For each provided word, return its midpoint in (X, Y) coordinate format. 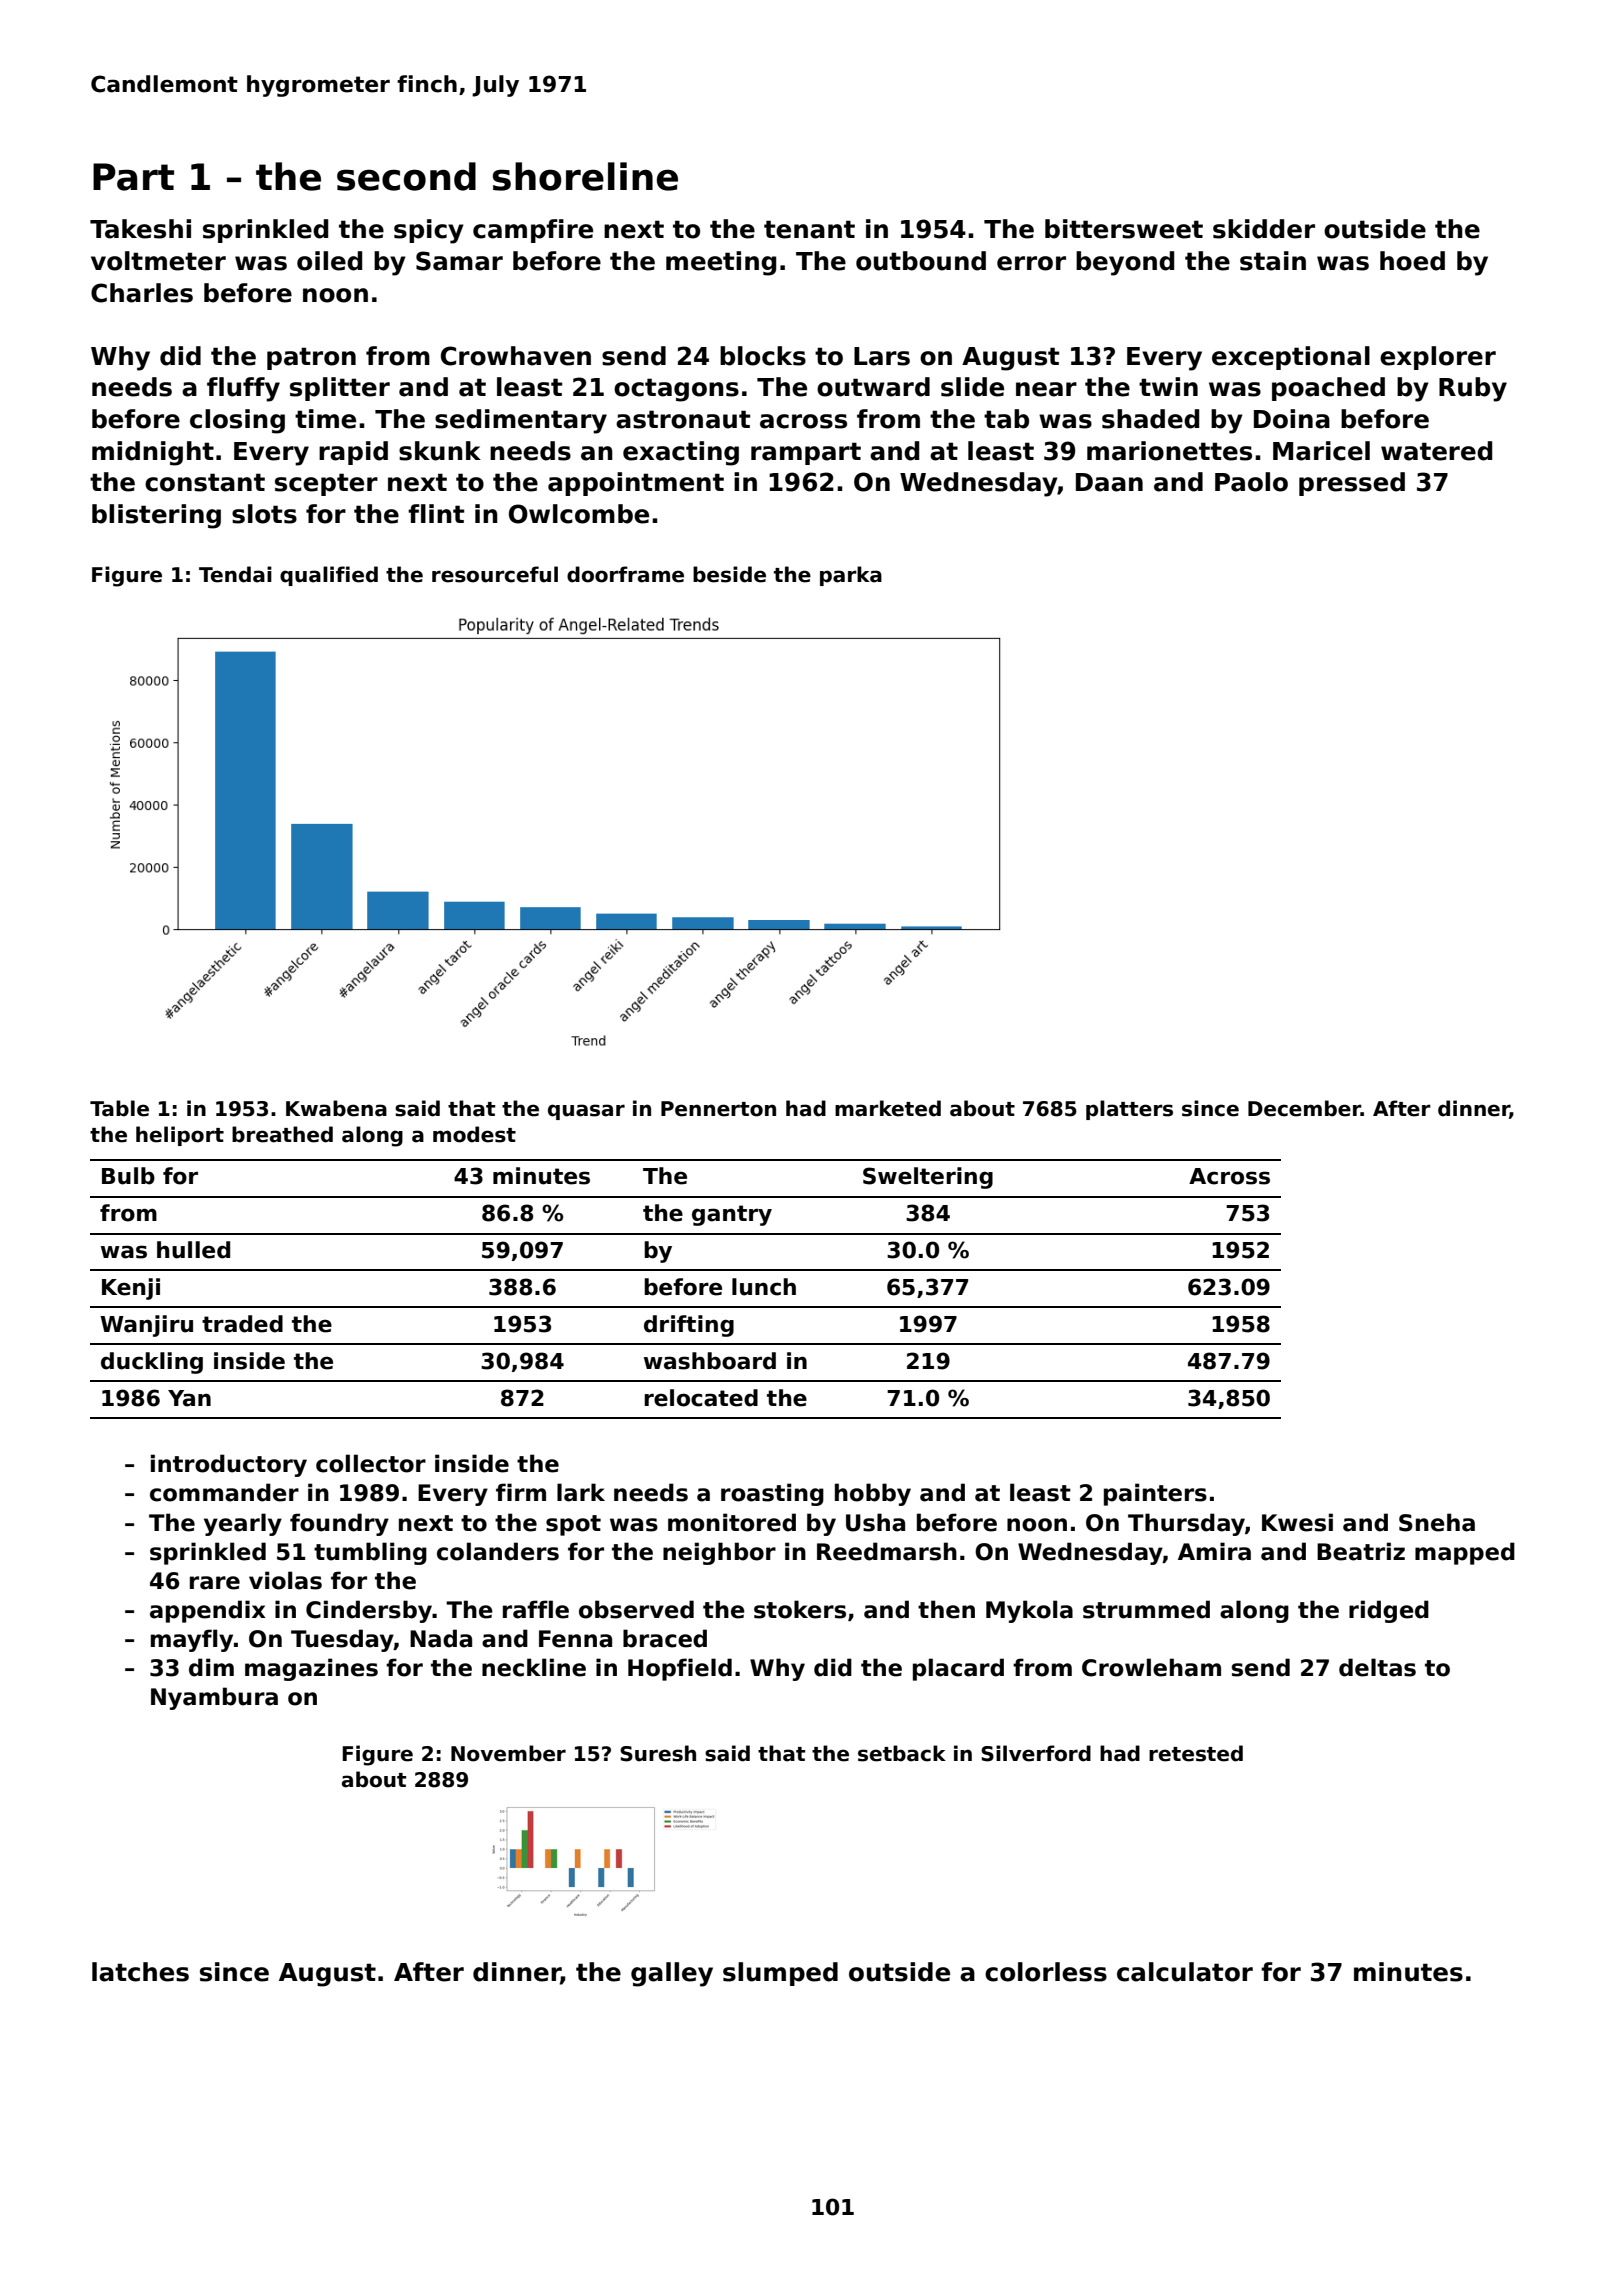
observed (636, 1609)
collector (371, 1463)
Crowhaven (516, 356)
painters (1155, 1494)
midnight (153, 453)
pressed (1352, 484)
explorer (1438, 358)
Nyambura (214, 1698)
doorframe (625, 574)
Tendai (235, 574)
